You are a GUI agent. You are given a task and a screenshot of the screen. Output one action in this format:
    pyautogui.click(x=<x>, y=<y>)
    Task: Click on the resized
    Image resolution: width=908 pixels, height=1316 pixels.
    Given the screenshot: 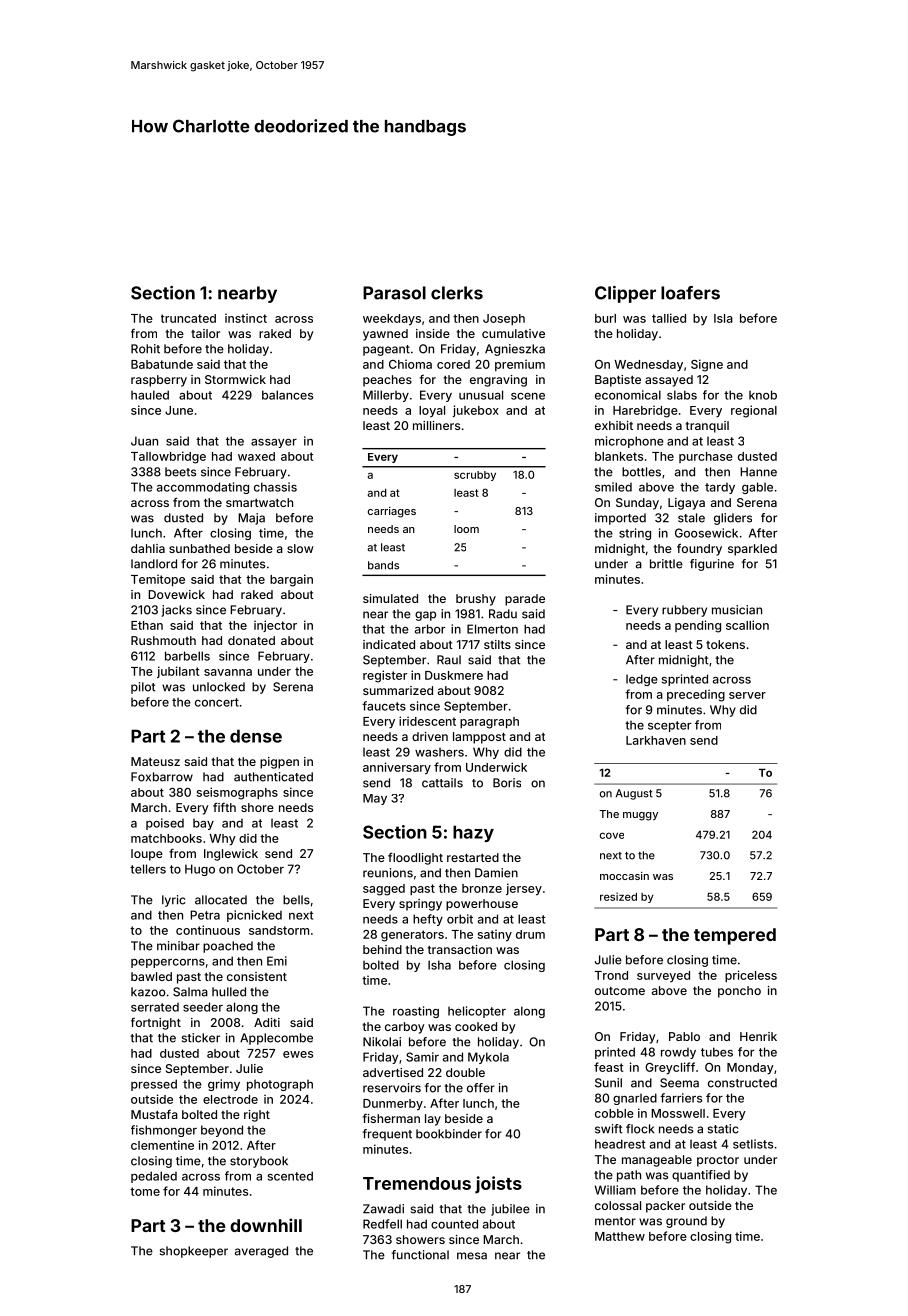 What is the action you would take?
    pyautogui.click(x=618, y=896)
